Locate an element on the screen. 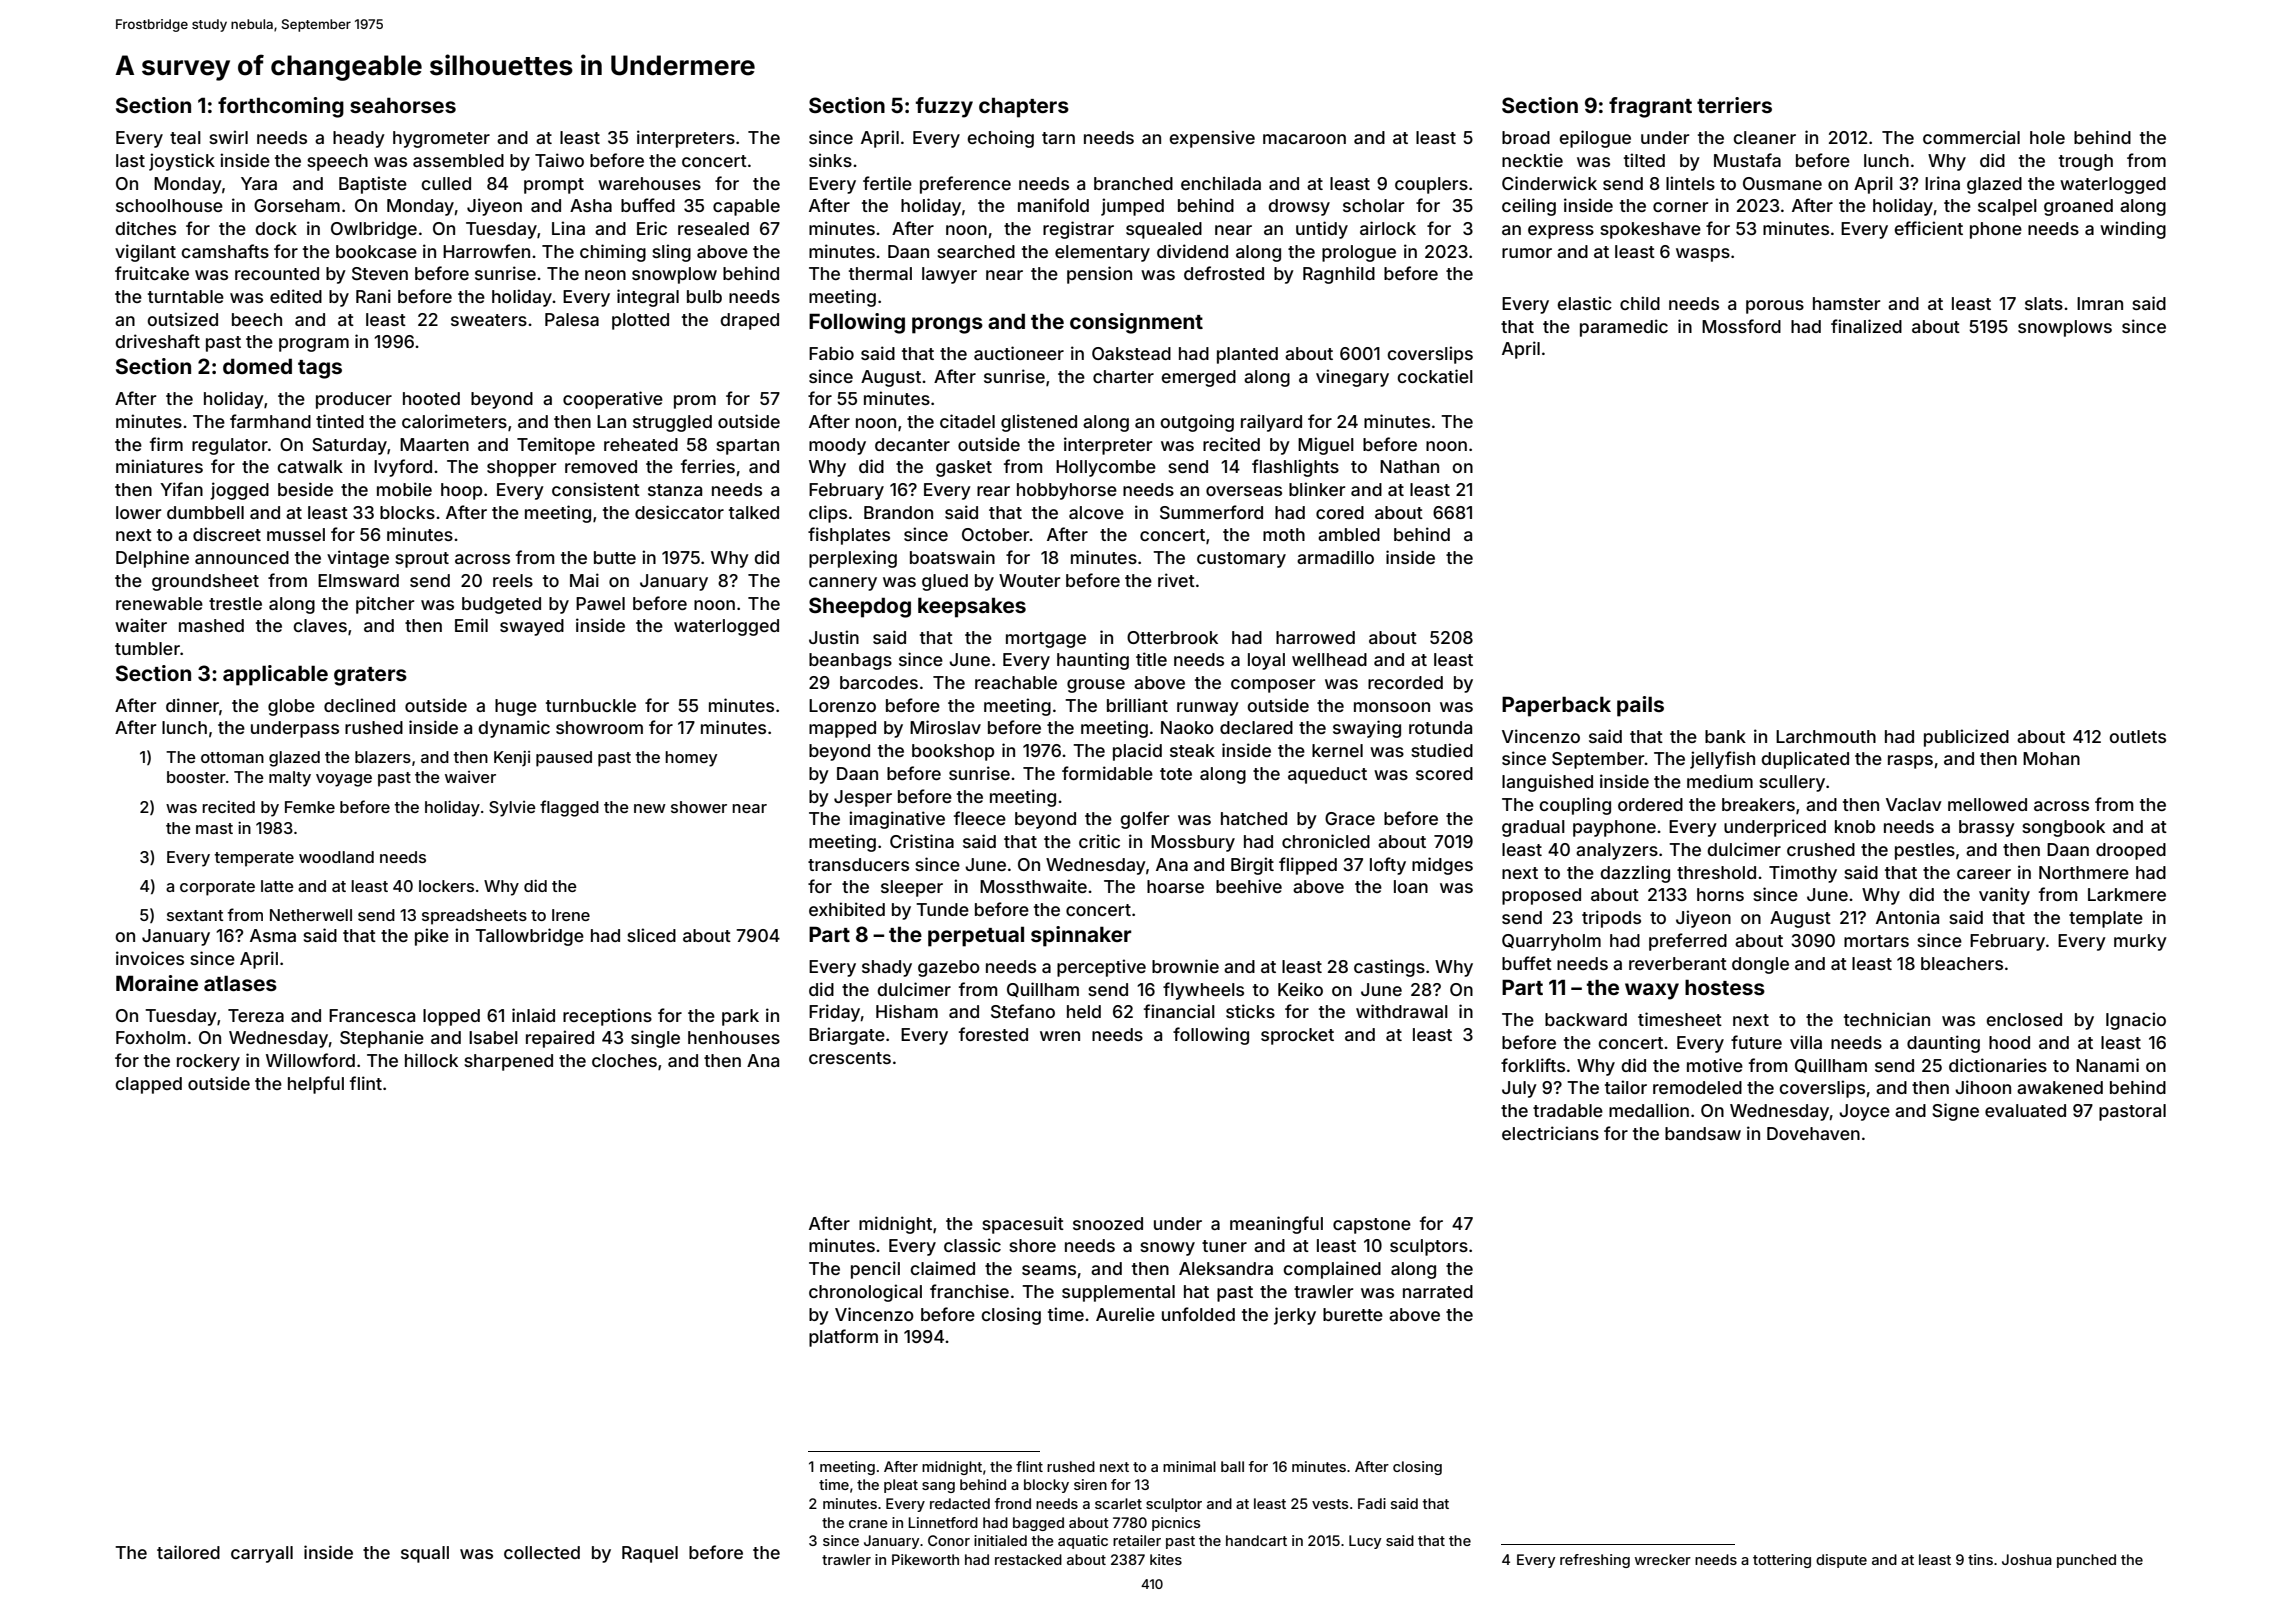  finalized is located at coordinates (1866, 326).
